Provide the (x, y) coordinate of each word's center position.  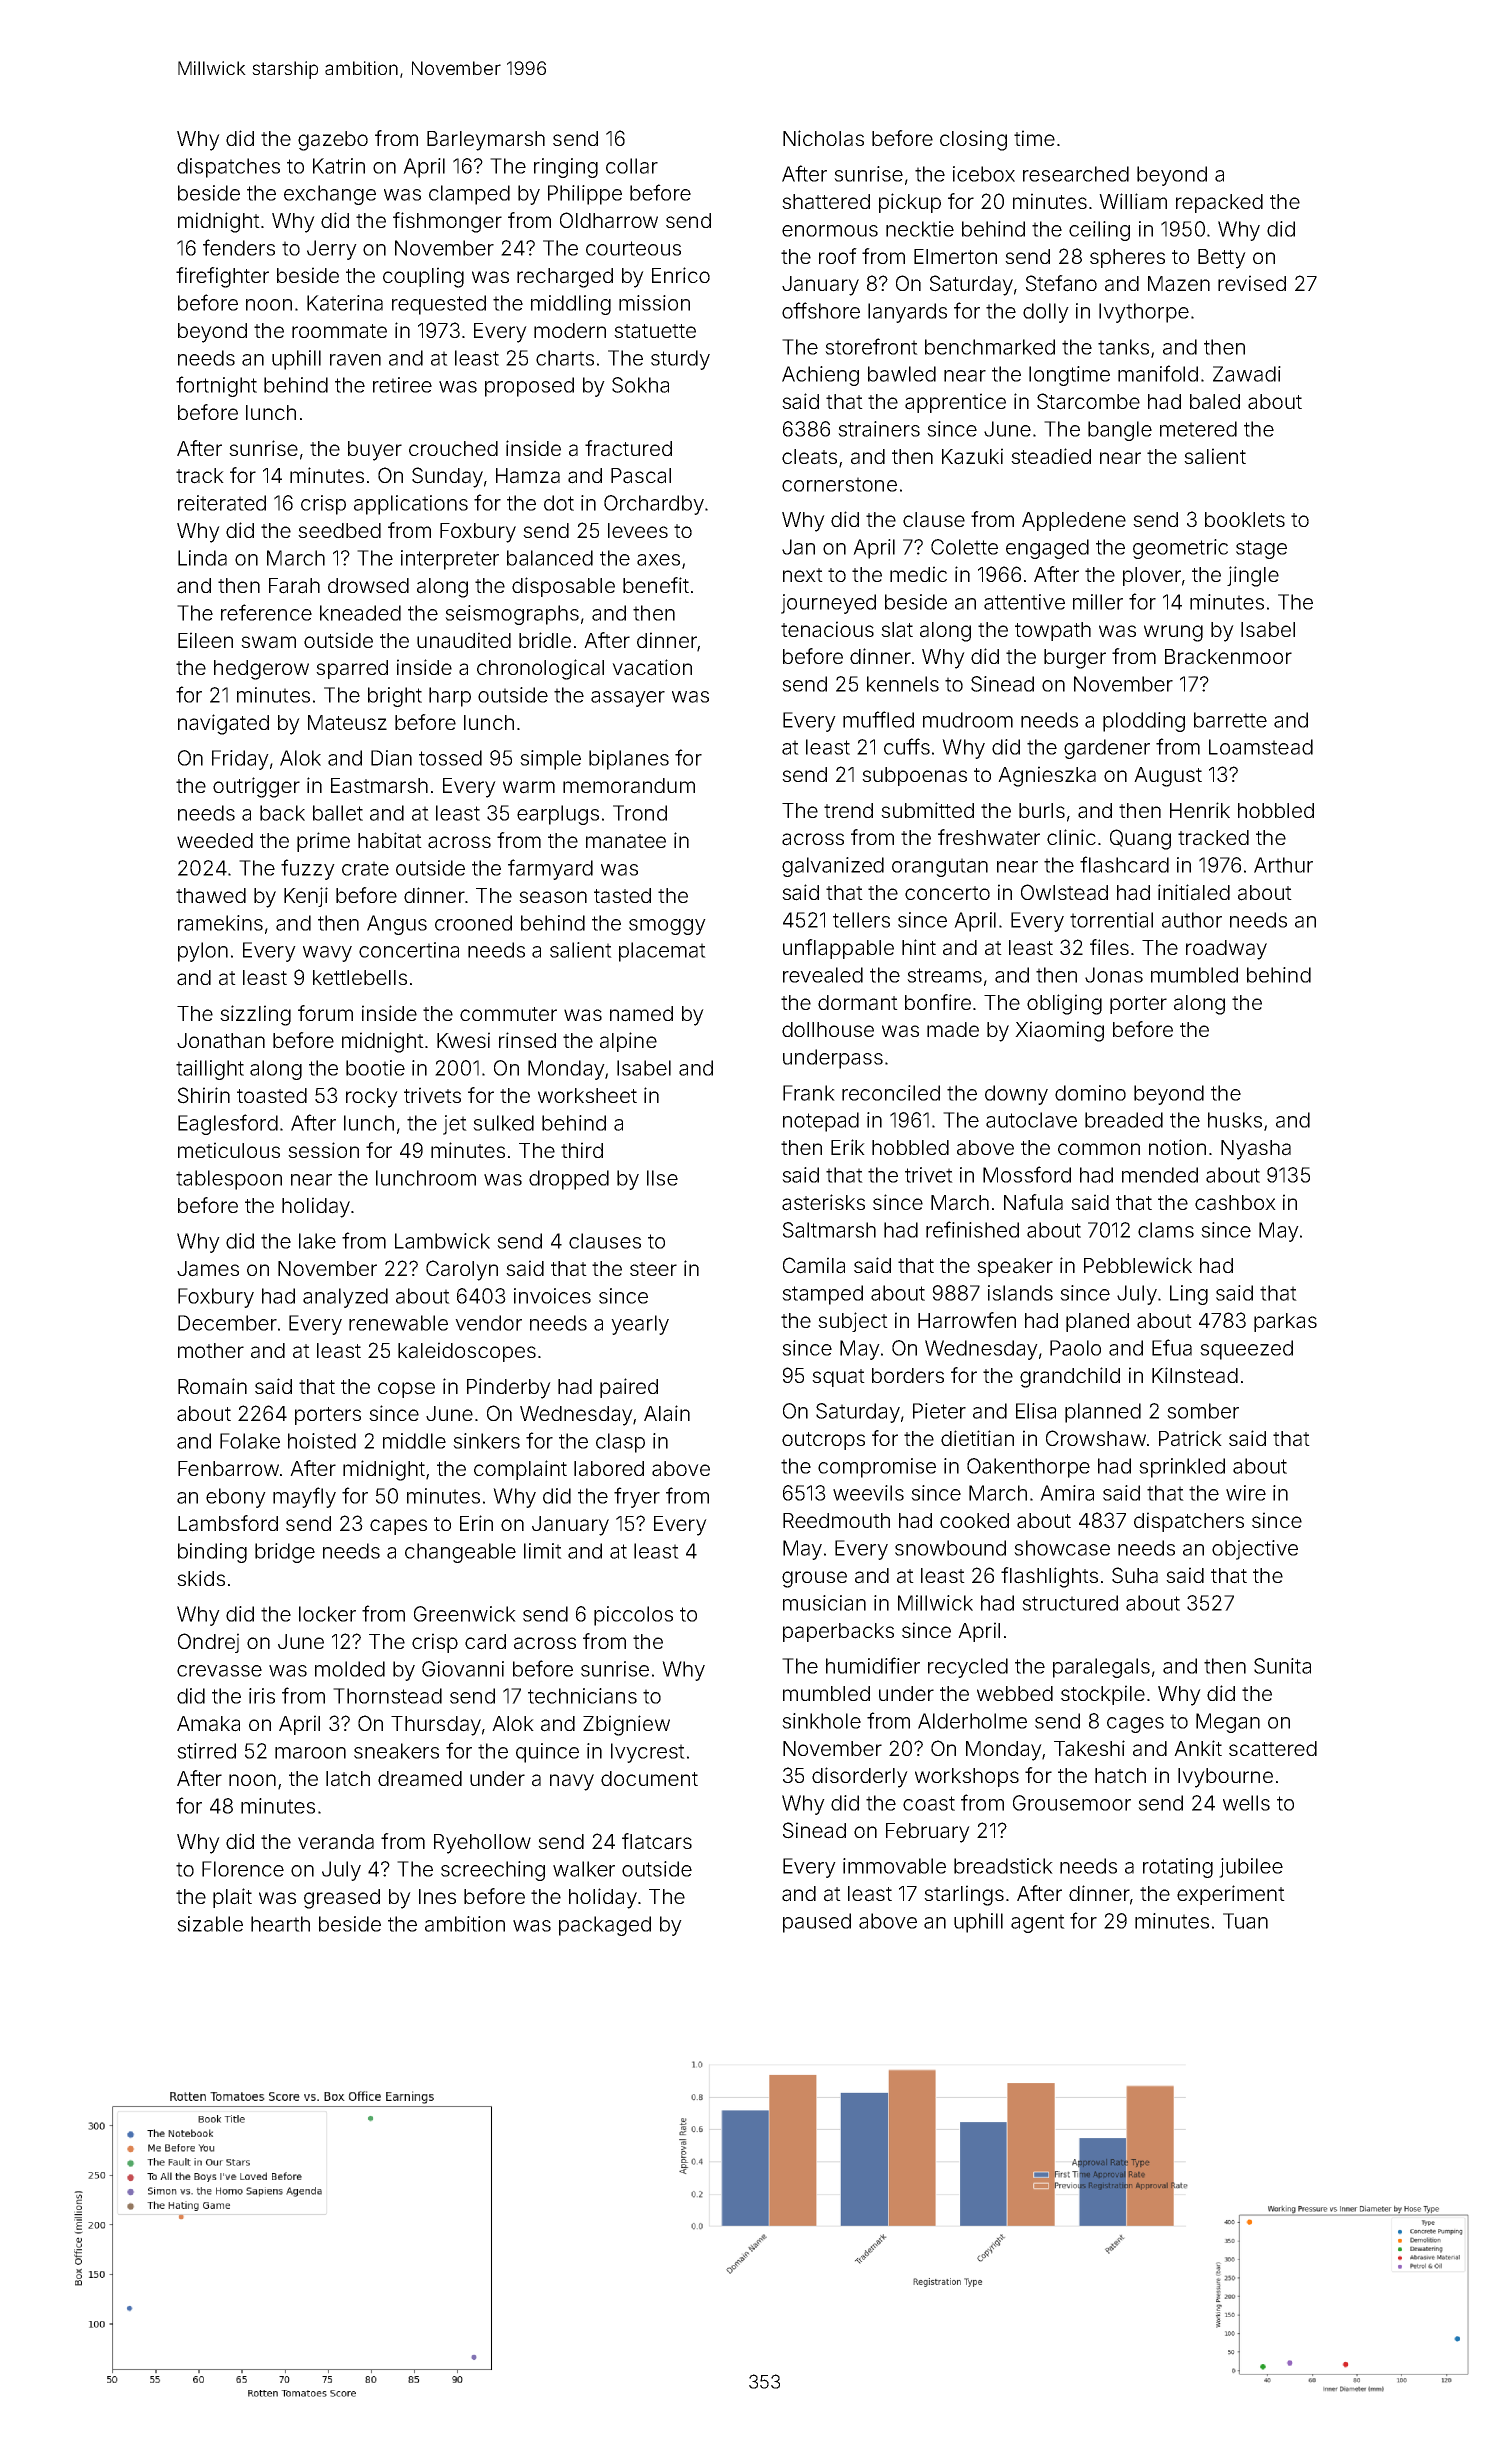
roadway (1226, 950)
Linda (202, 558)
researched (1076, 174)
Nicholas (823, 138)
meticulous (229, 1150)
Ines (437, 1896)
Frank (809, 1093)
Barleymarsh (486, 141)
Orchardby (654, 505)
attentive (1024, 602)
